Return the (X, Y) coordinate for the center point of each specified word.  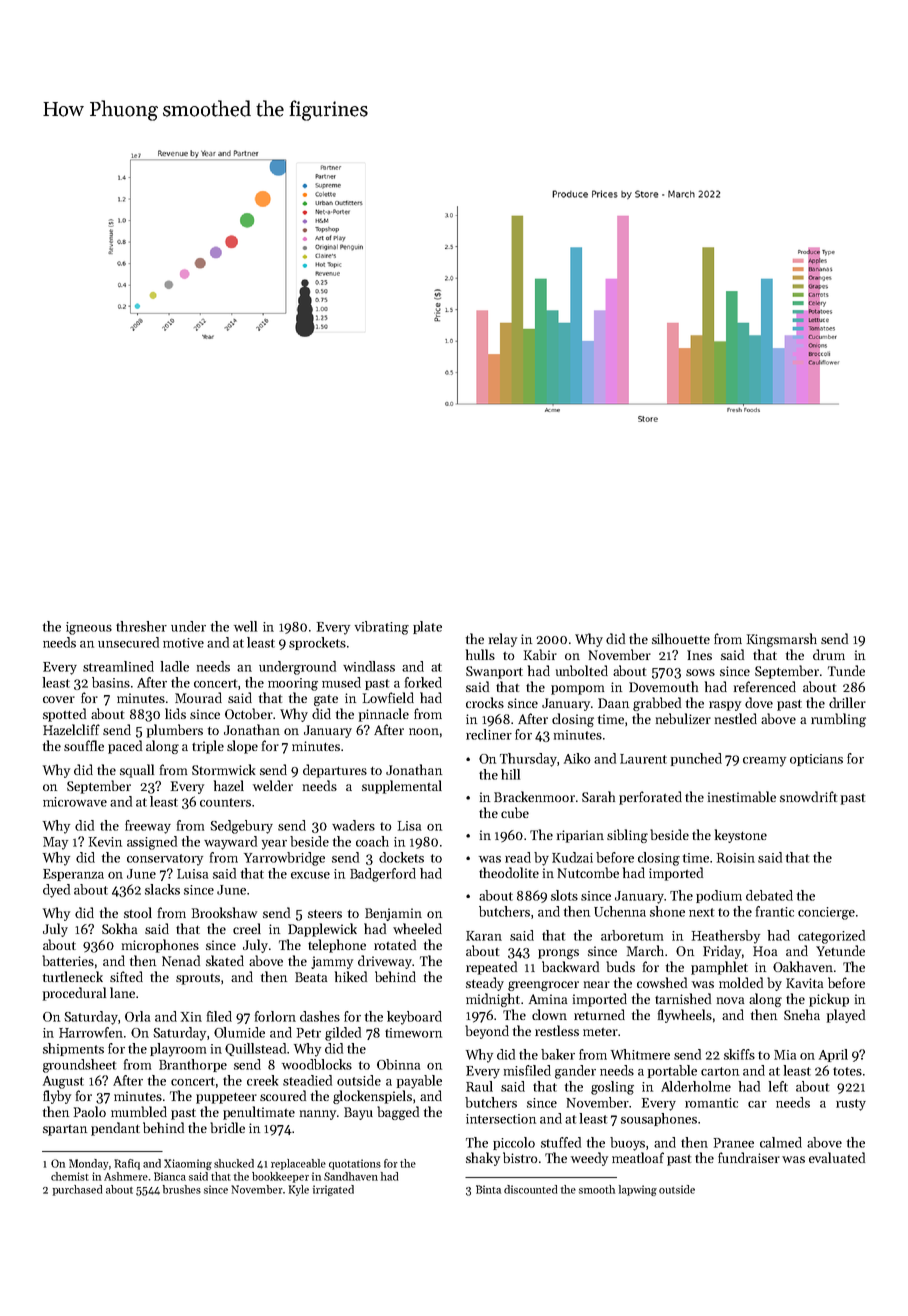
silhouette (681, 638)
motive (183, 643)
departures (335, 771)
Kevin (105, 842)
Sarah (598, 796)
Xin (191, 1017)
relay (503, 640)
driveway (385, 962)
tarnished (683, 998)
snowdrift (808, 796)
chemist (70, 1176)
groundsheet (79, 1066)
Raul (479, 1086)
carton (720, 1071)
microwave (75, 802)
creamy (764, 762)
